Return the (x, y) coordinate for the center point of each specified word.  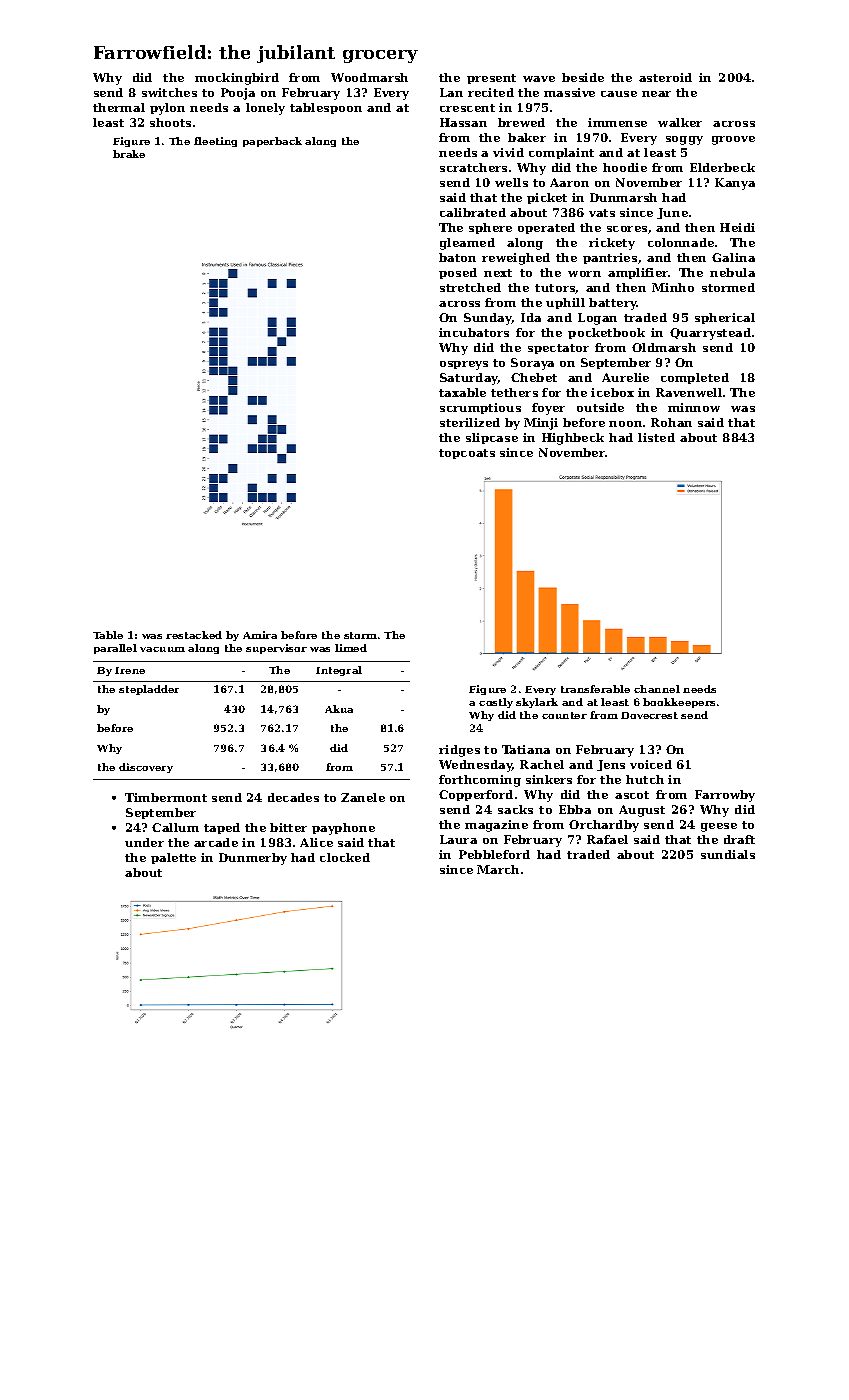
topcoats (467, 454)
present (491, 79)
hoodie (625, 167)
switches (169, 92)
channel (657, 689)
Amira (260, 635)
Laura (458, 839)
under (144, 842)
